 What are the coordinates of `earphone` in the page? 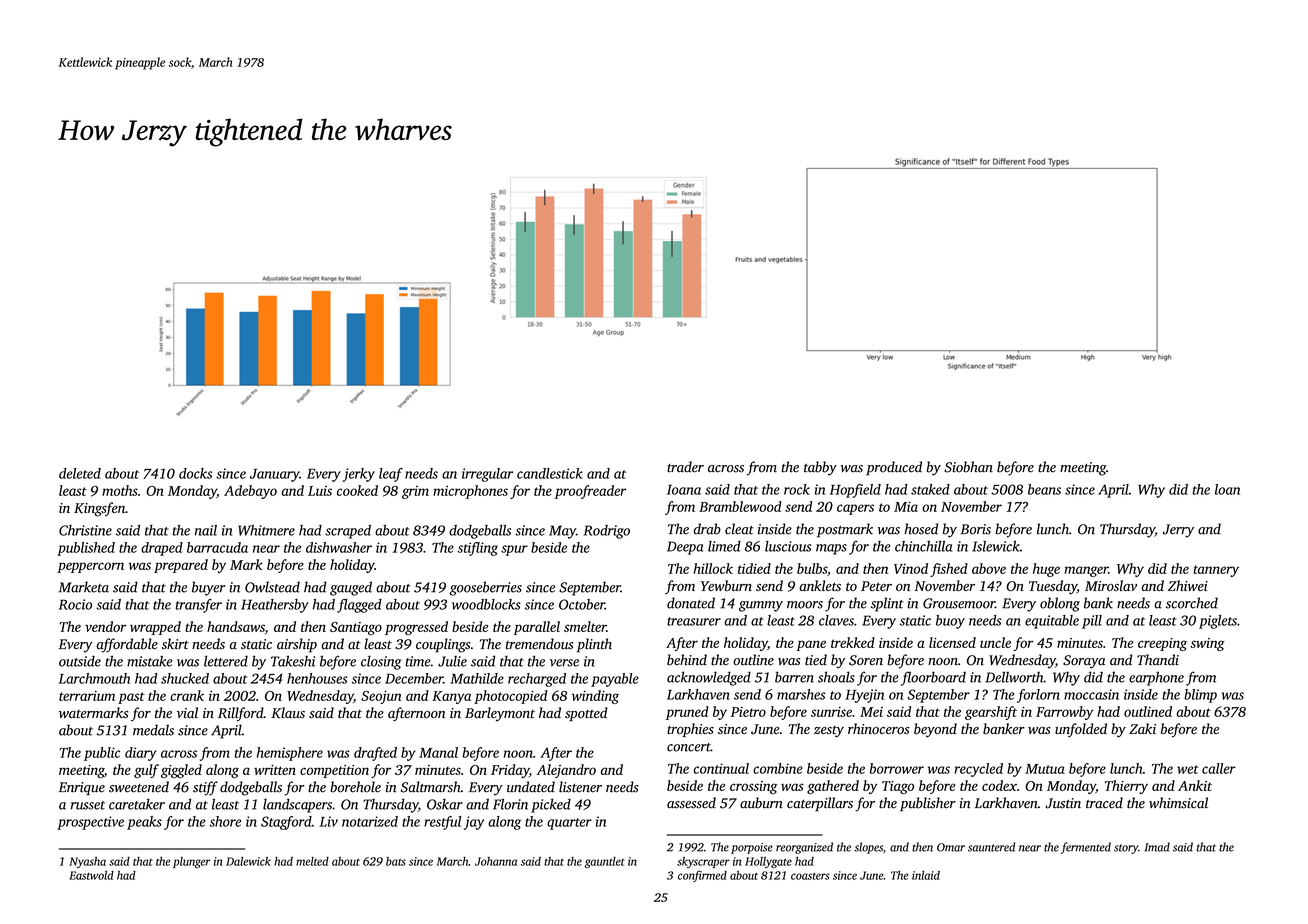 It's located at (1156, 678).
